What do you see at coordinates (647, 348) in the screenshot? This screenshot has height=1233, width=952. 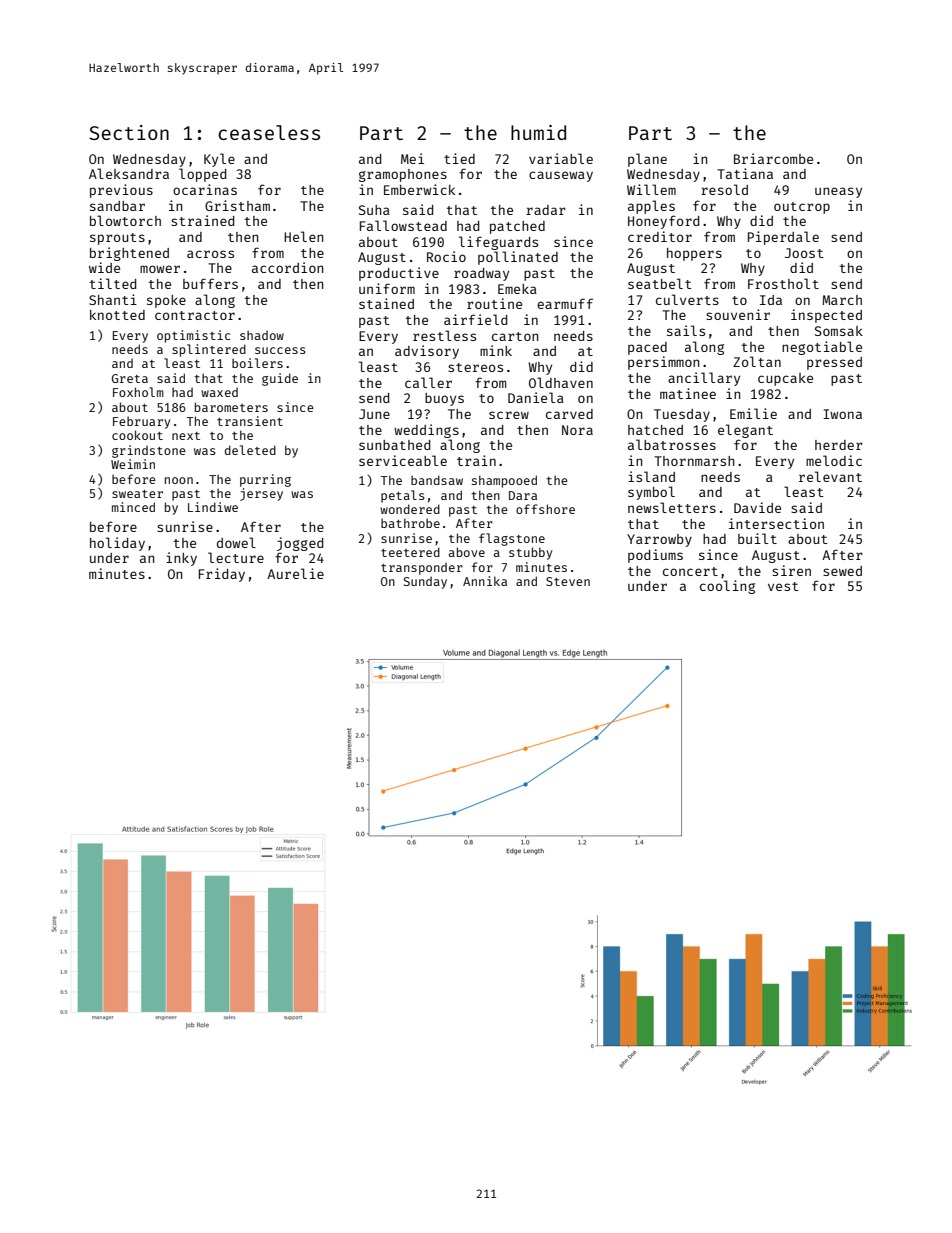 I see `paced` at bounding box center [647, 348].
